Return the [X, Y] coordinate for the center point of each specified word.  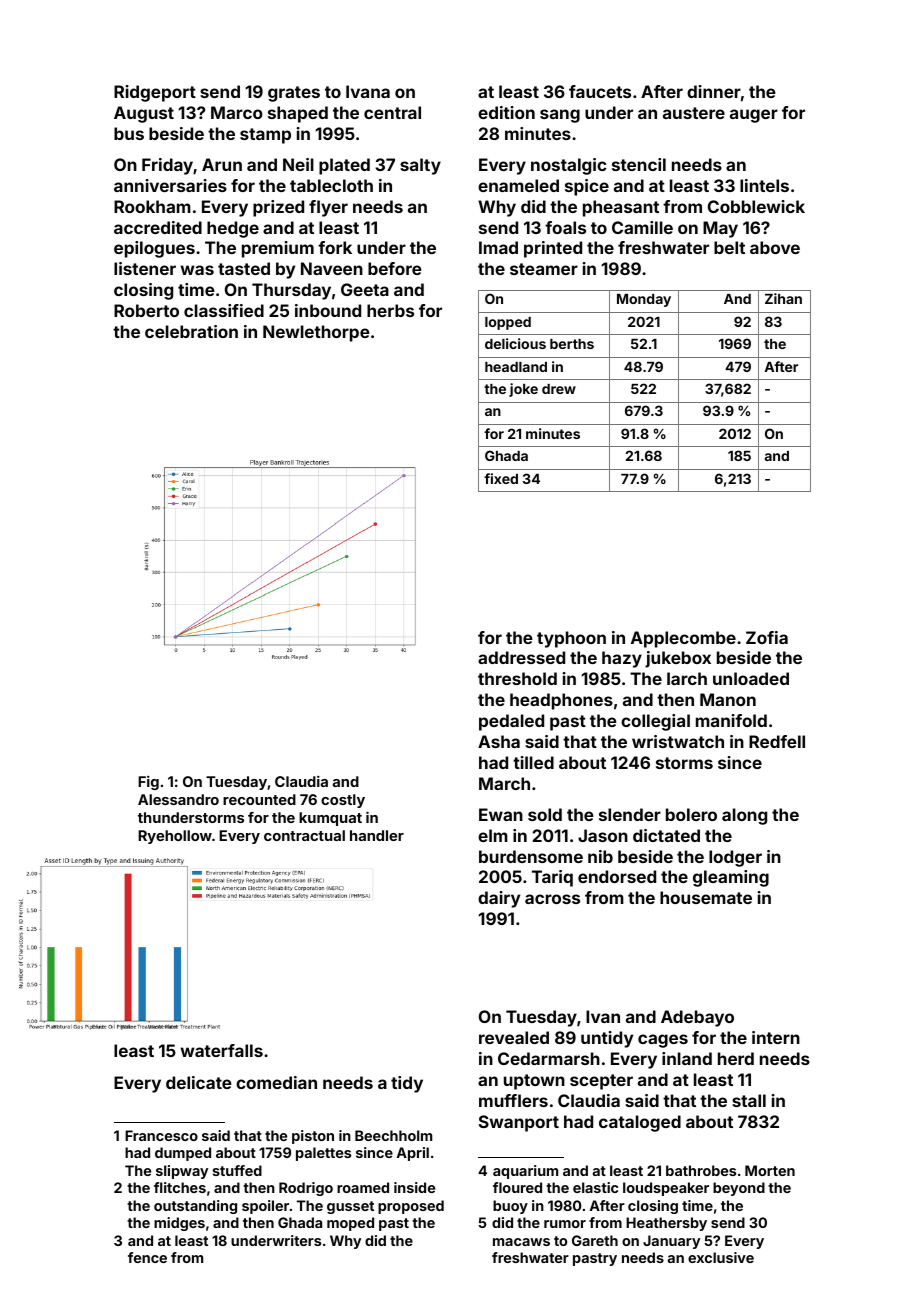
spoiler [265, 1207]
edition [506, 112]
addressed [521, 657]
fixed [501, 478]
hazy [622, 659]
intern [776, 1037]
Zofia [767, 637]
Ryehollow [175, 837]
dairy [499, 899]
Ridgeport [155, 93]
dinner [714, 91]
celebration [191, 331]
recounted [259, 799]
